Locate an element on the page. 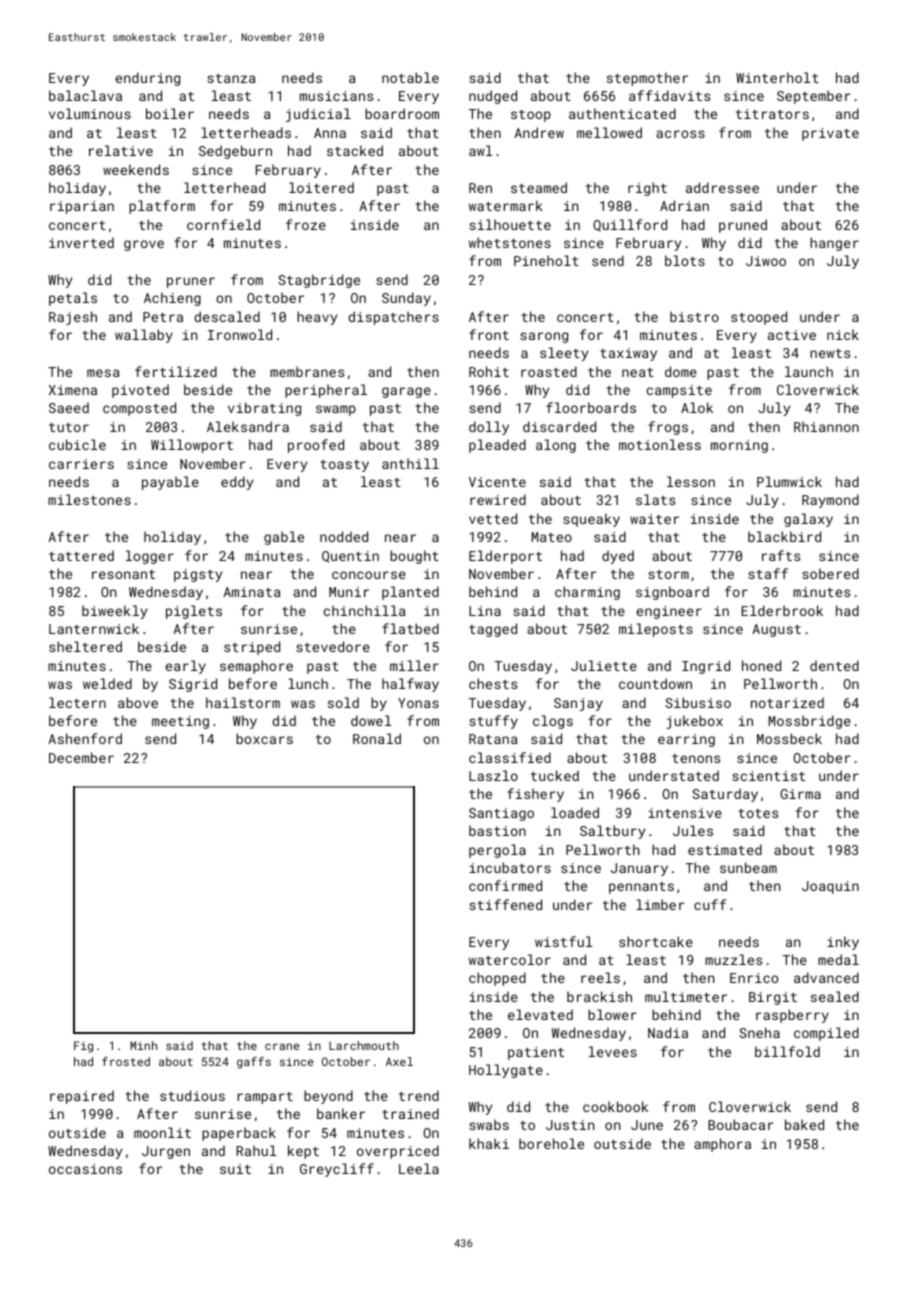  Sedgeburn is located at coordinates (235, 152).
